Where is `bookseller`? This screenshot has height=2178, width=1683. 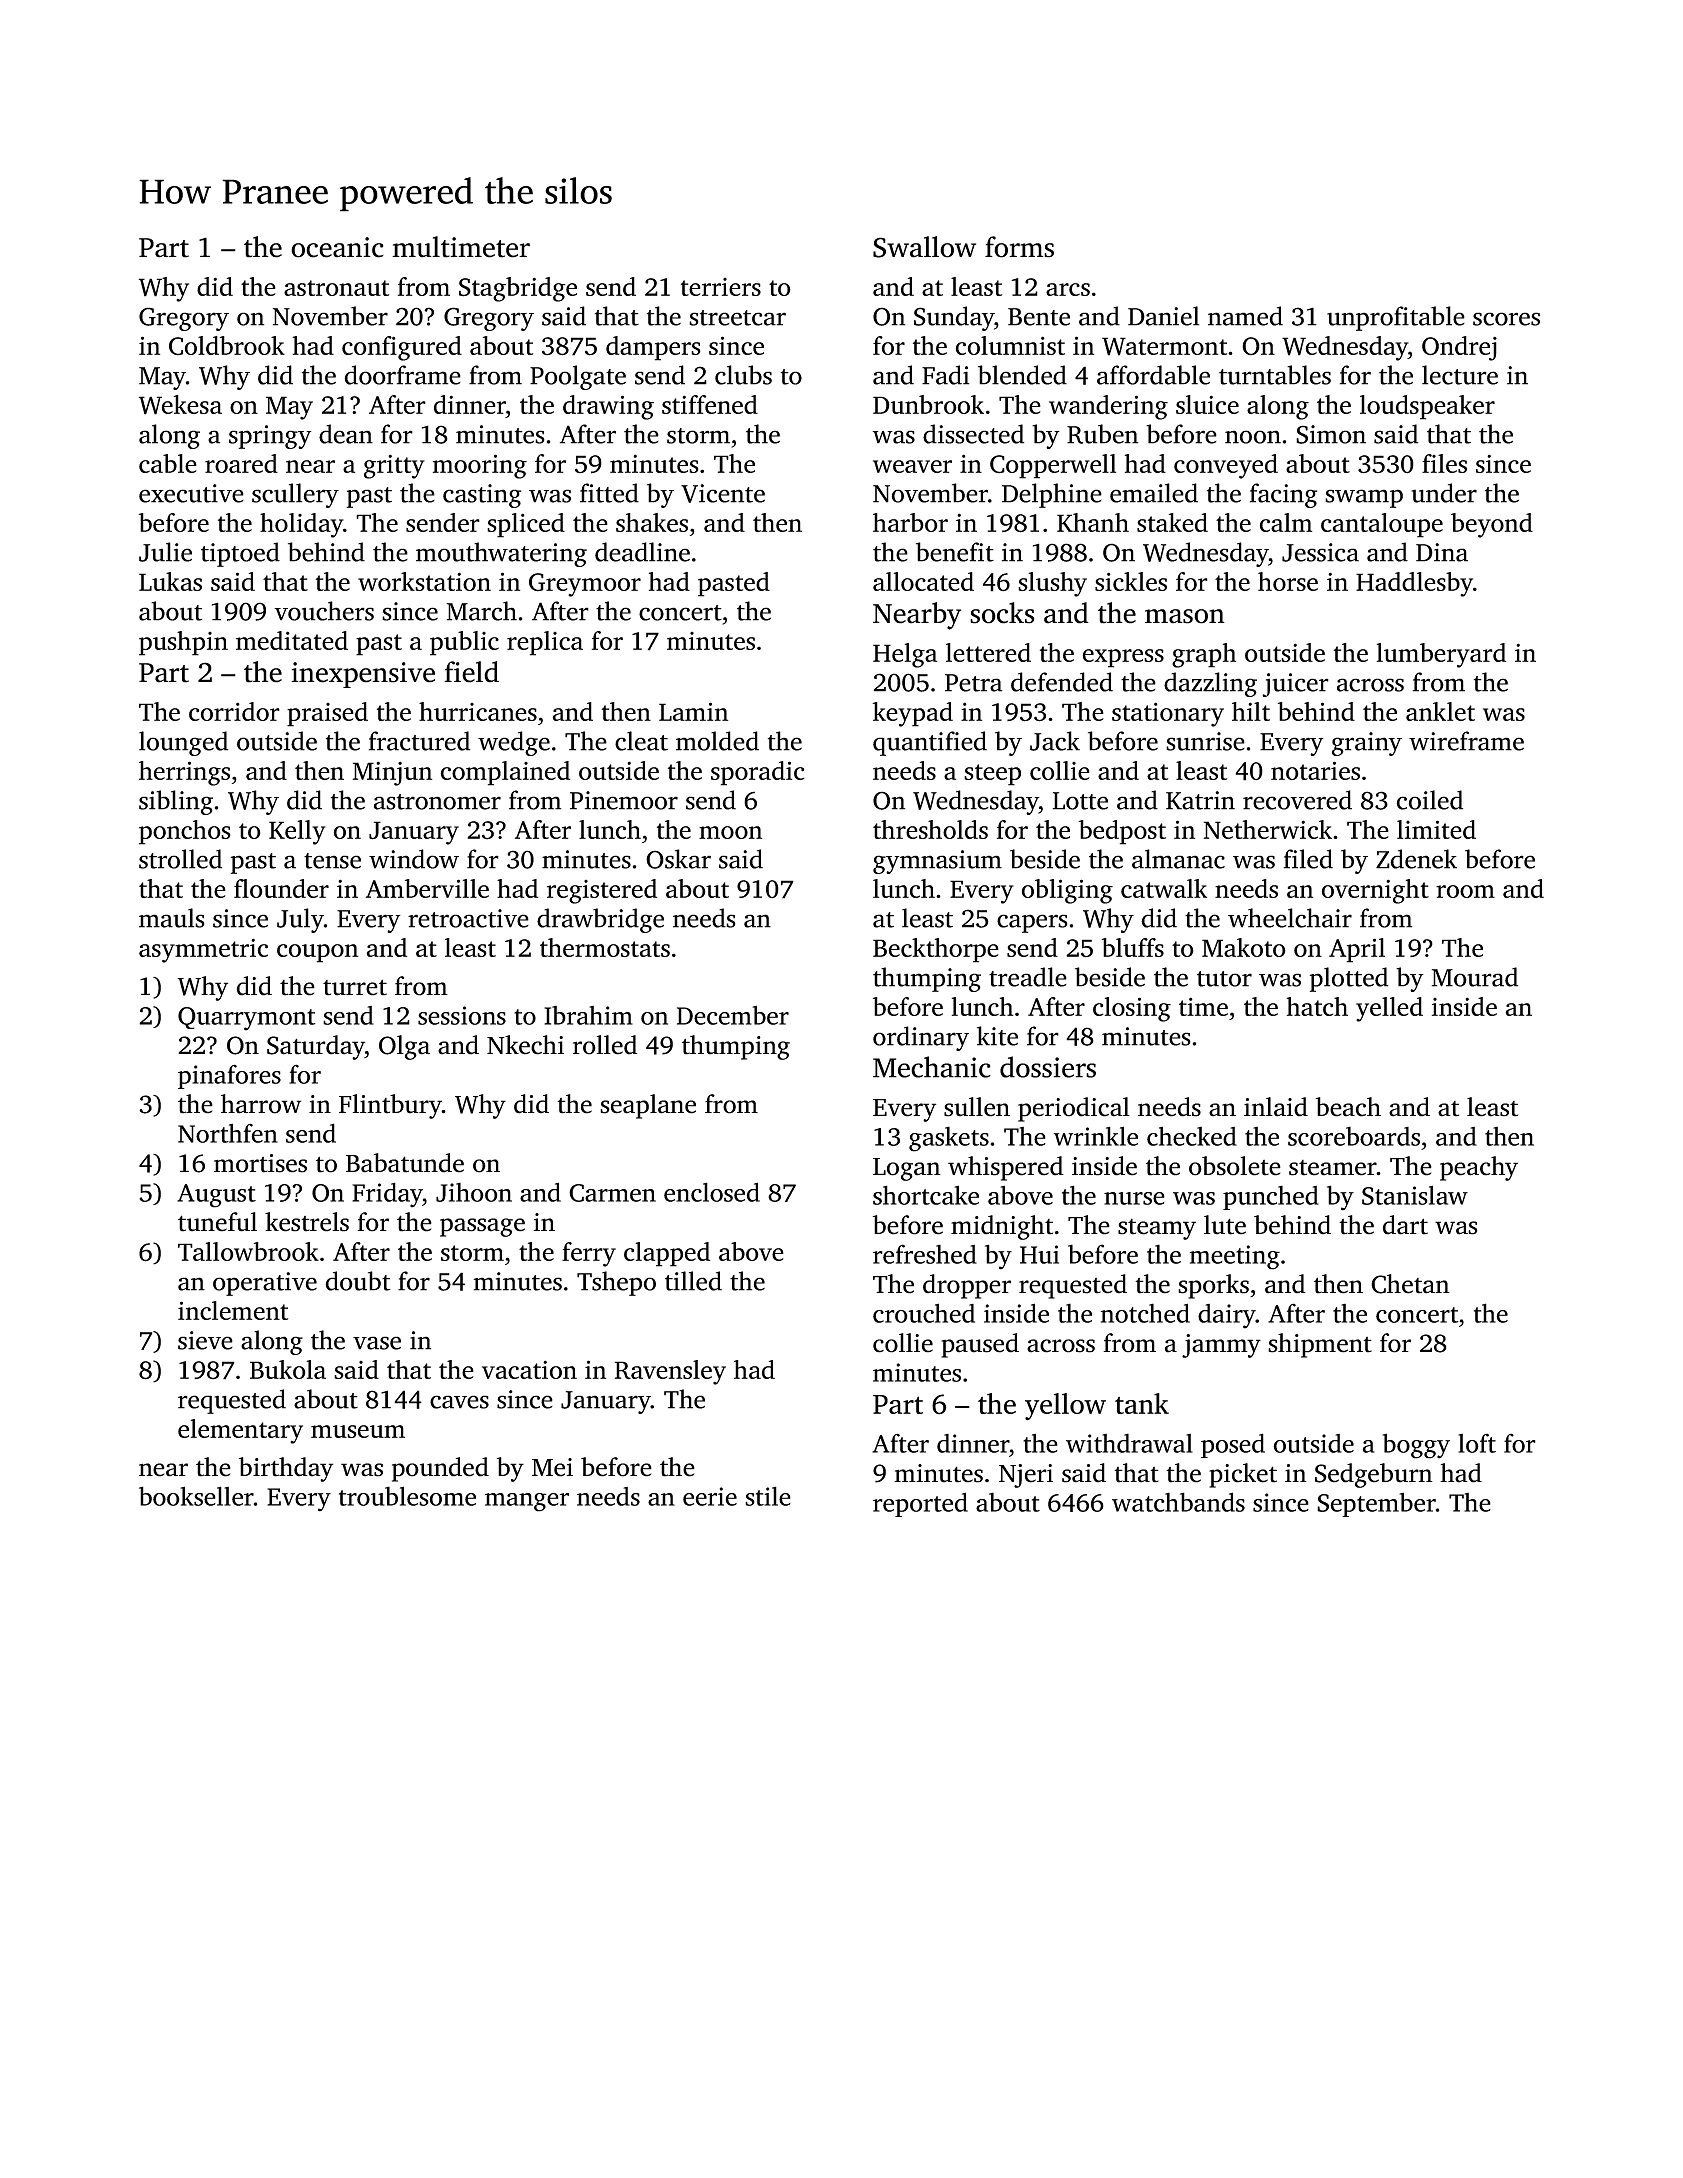
bookseller is located at coordinates (196, 1496).
